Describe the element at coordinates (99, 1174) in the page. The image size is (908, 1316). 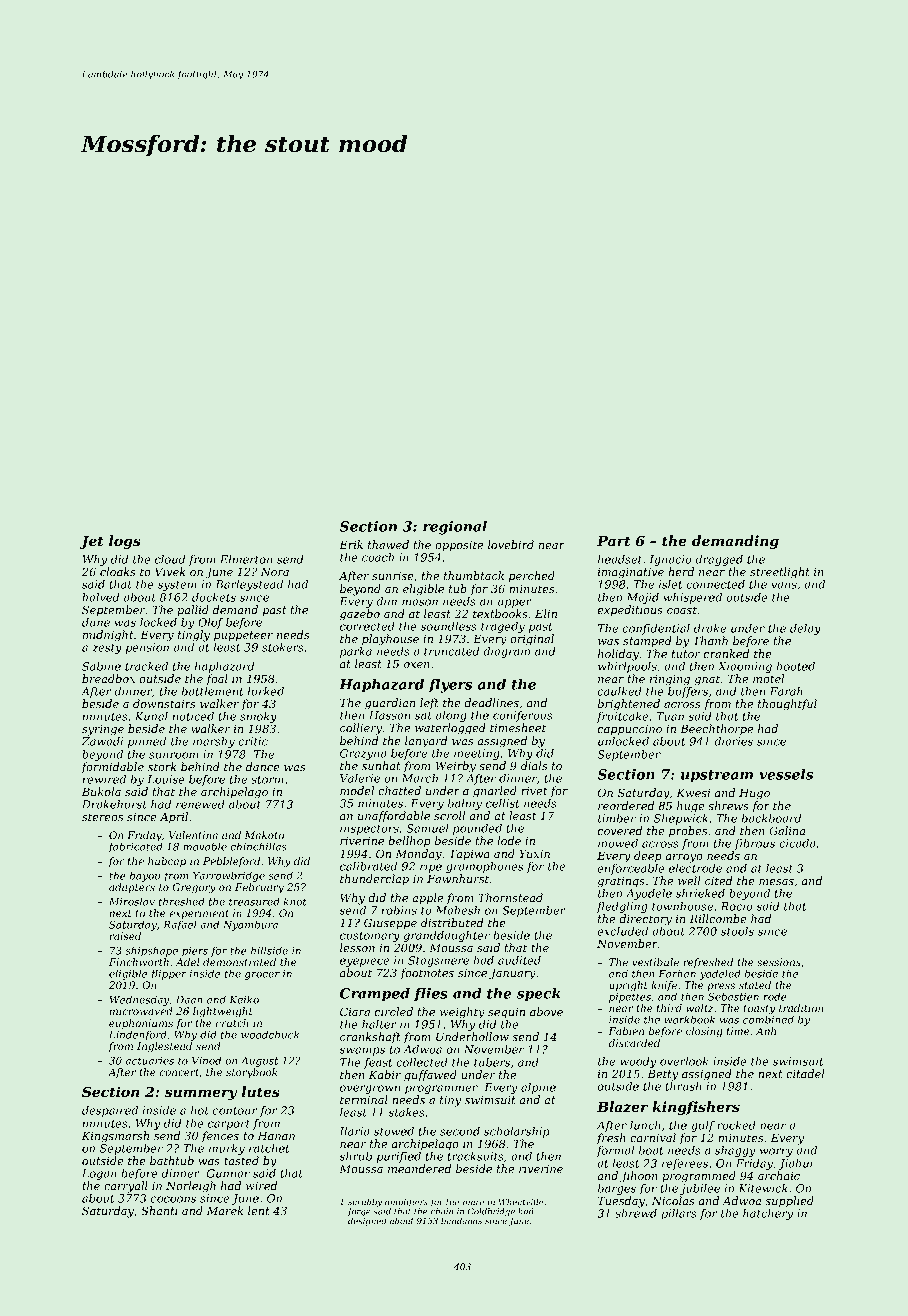
I see `Logan` at that location.
